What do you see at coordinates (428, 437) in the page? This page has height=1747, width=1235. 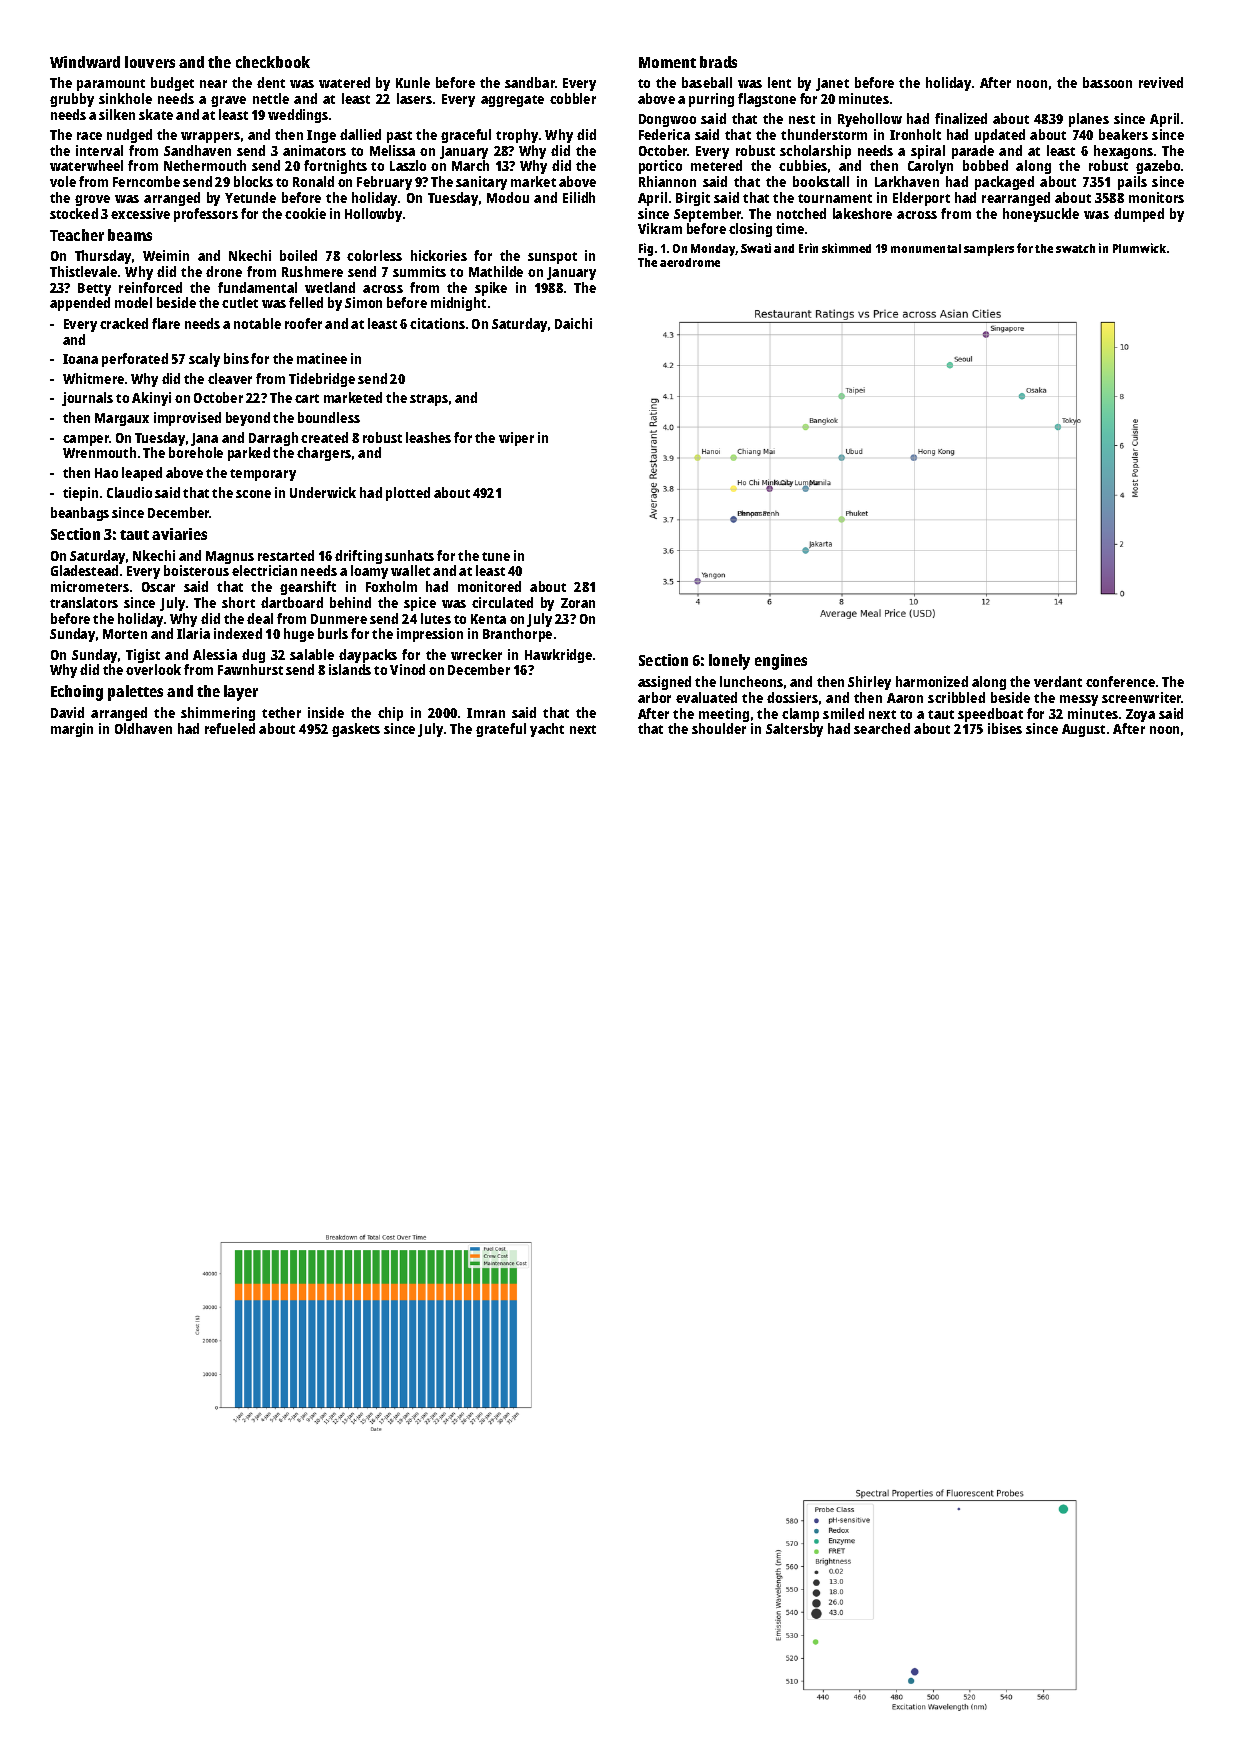 I see `leashes` at bounding box center [428, 437].
